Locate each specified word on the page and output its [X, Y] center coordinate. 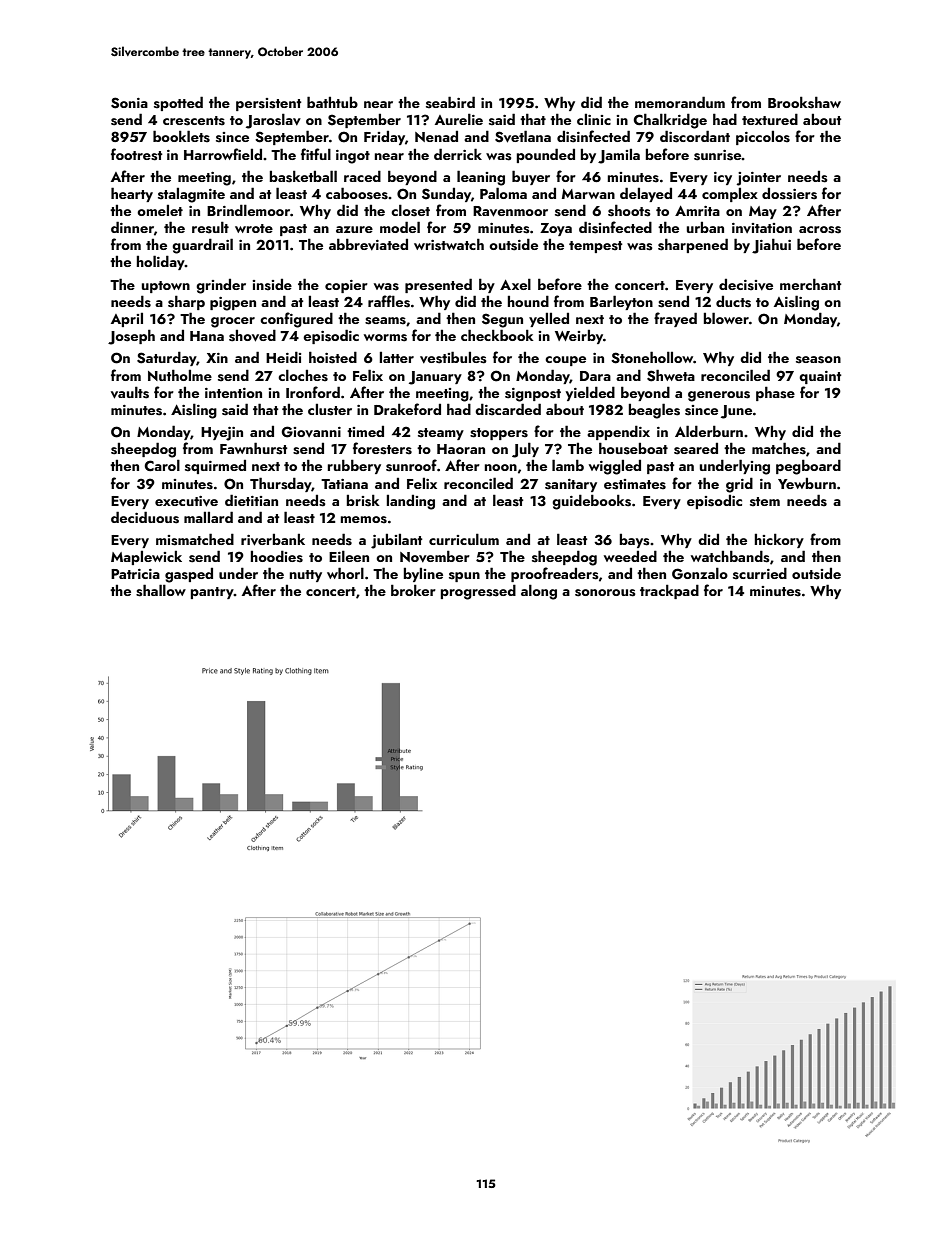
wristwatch [449, 244]
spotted [178, 103]
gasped [189, 575]
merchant [811, 284]
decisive [746, 285]
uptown [166, 287]
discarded [508, 409]
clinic [594, 119]
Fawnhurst [254, 448]
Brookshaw [804, 102]
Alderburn [709, 431]
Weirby [579, 337]
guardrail [202, 246]
